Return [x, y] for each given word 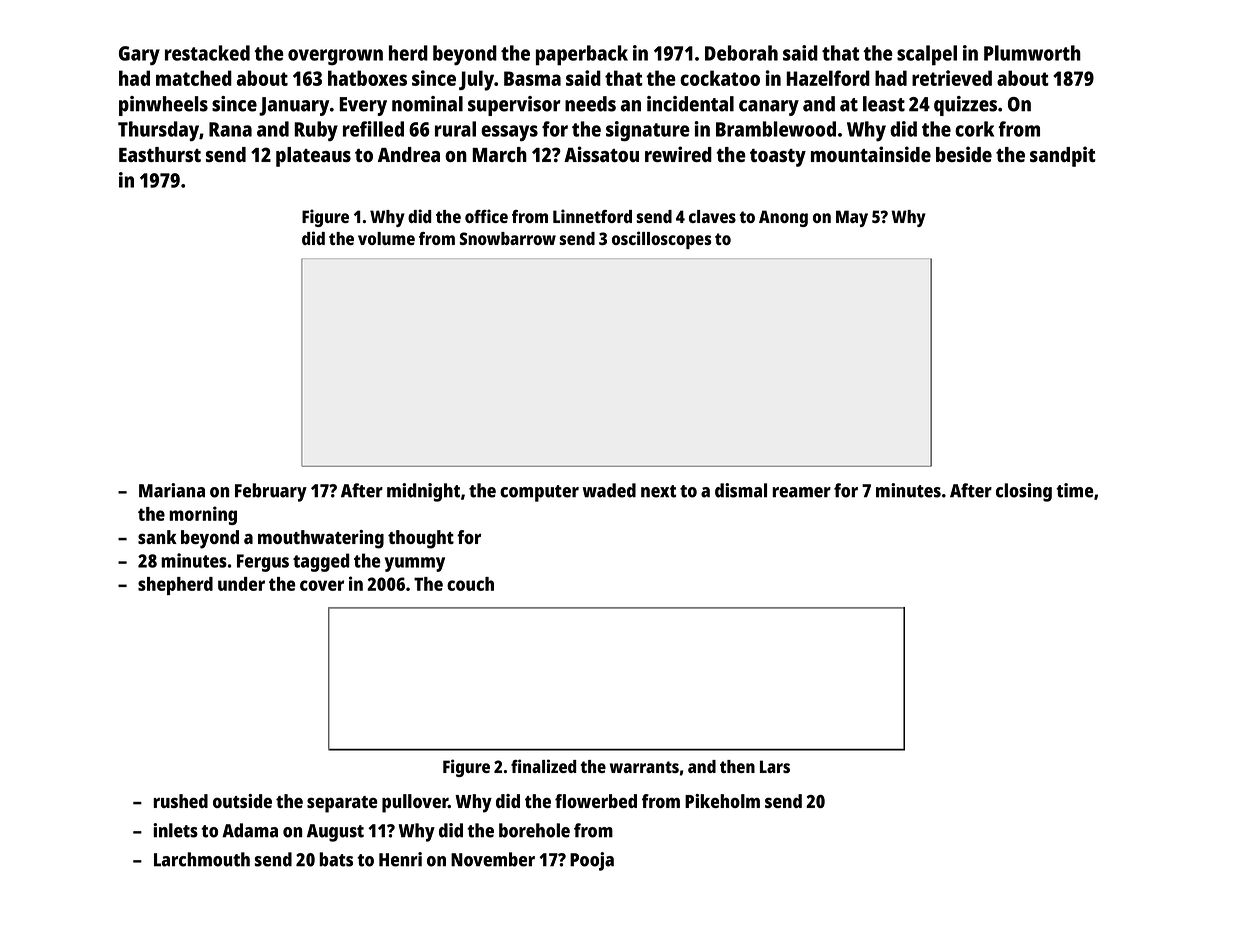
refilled [373, 129]
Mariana [172, 490]
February [271, 492]
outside [242, 801]
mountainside [871, 154]
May [852, 218]
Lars [775, 766]
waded [609, 490]
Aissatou [601, 154]
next [658, 491]
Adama [250, 830]
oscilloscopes [661, 240]
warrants [644, 767]
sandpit [1063, 156]
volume [386, 238]
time [1074, 490]
